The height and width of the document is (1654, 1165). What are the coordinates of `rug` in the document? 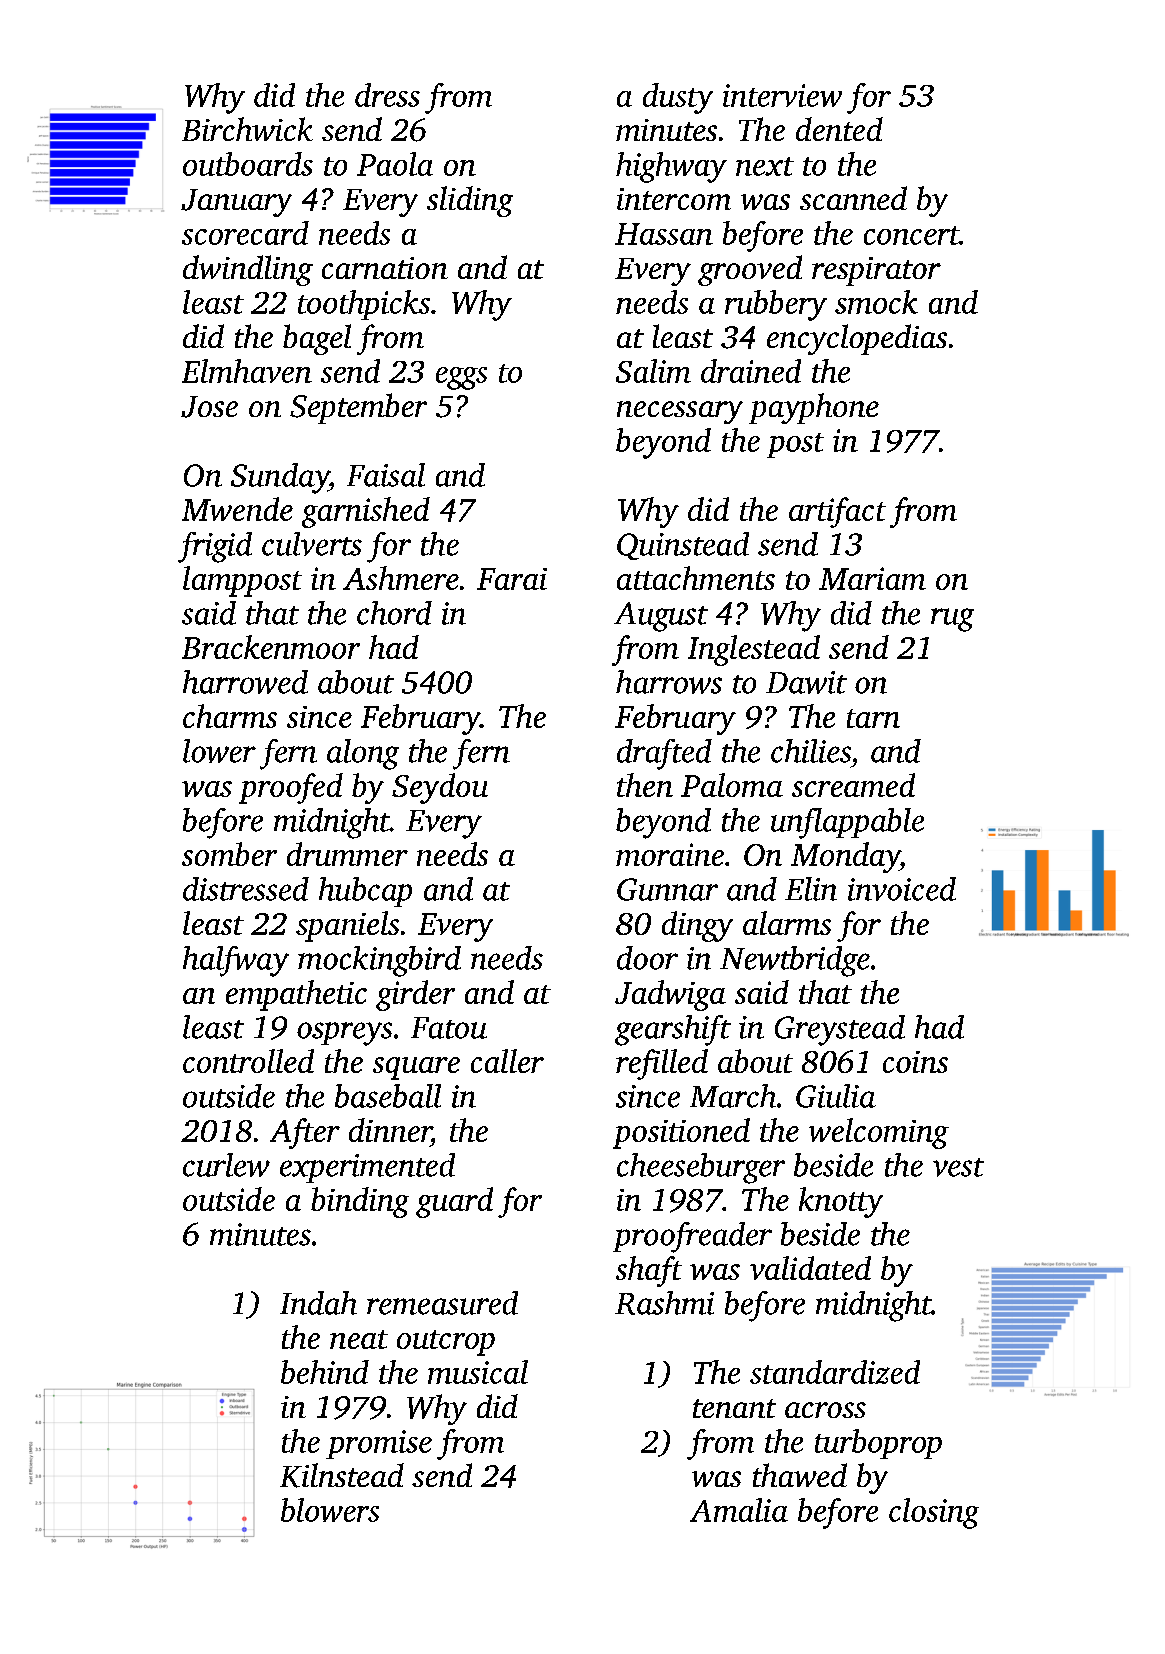 It's located at (952, 620).
